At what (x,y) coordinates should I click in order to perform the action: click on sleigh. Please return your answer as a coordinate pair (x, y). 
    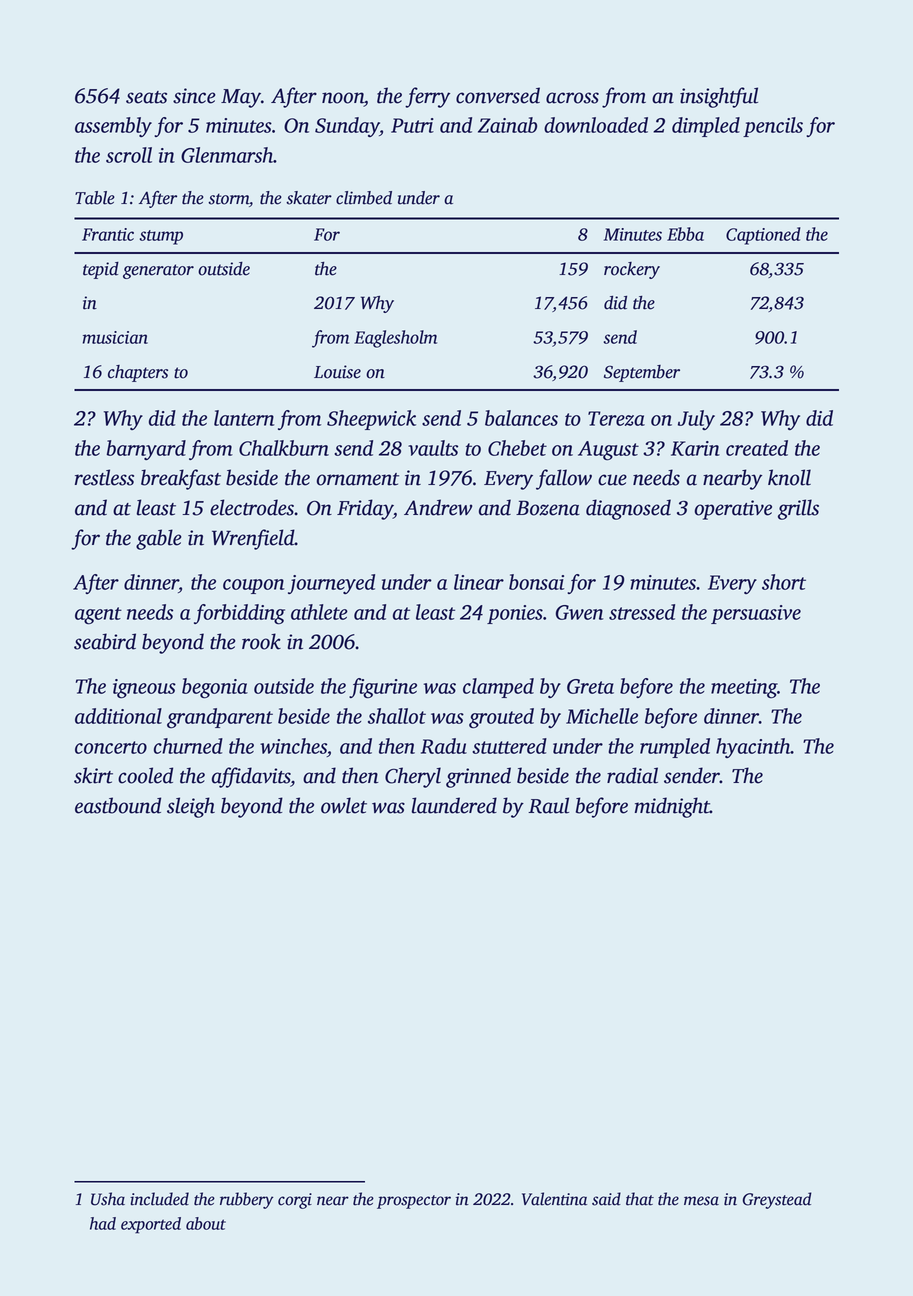
    Looking at the image, I should click on (191, 807).
